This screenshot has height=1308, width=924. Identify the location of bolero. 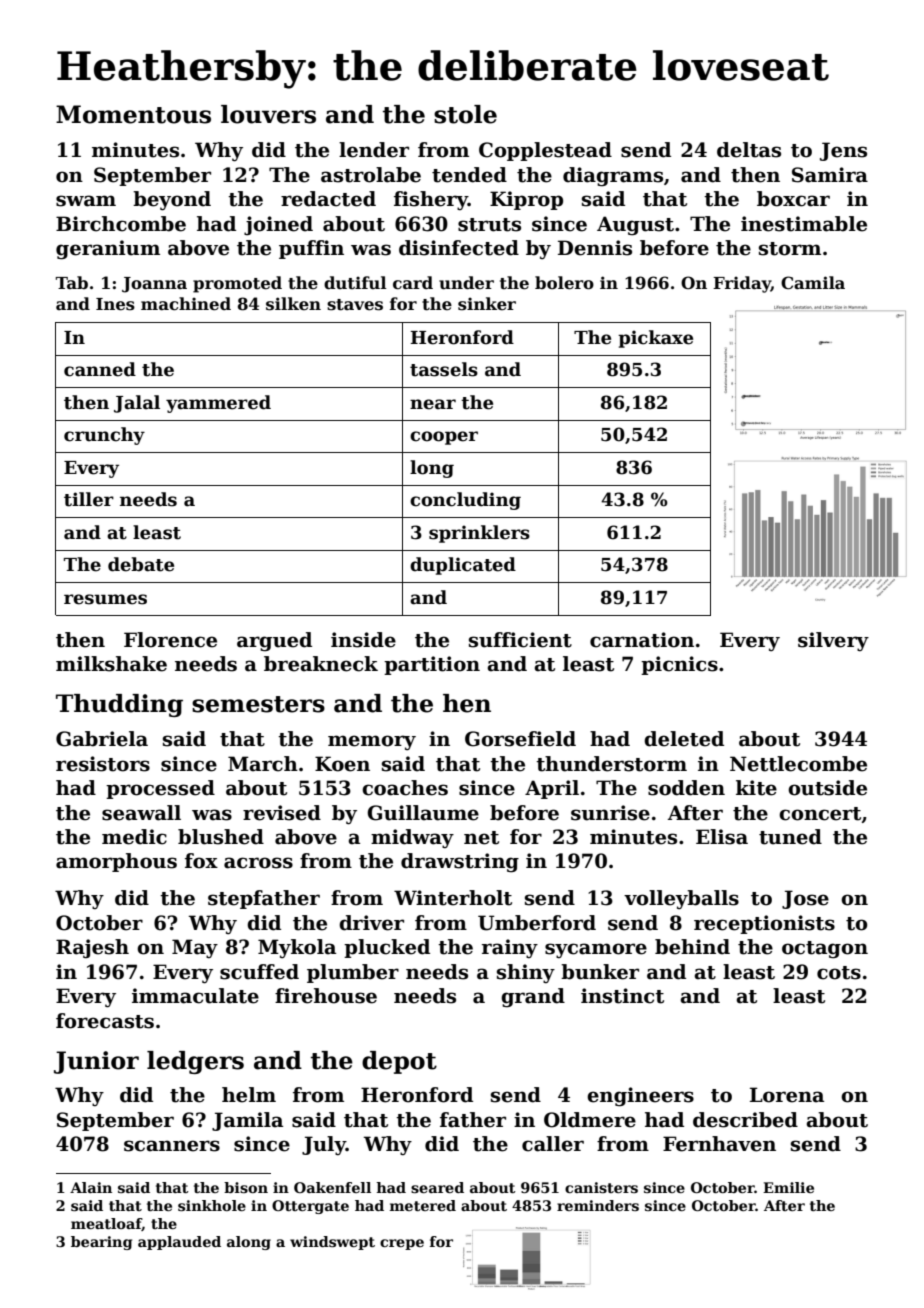
(564, 283).
